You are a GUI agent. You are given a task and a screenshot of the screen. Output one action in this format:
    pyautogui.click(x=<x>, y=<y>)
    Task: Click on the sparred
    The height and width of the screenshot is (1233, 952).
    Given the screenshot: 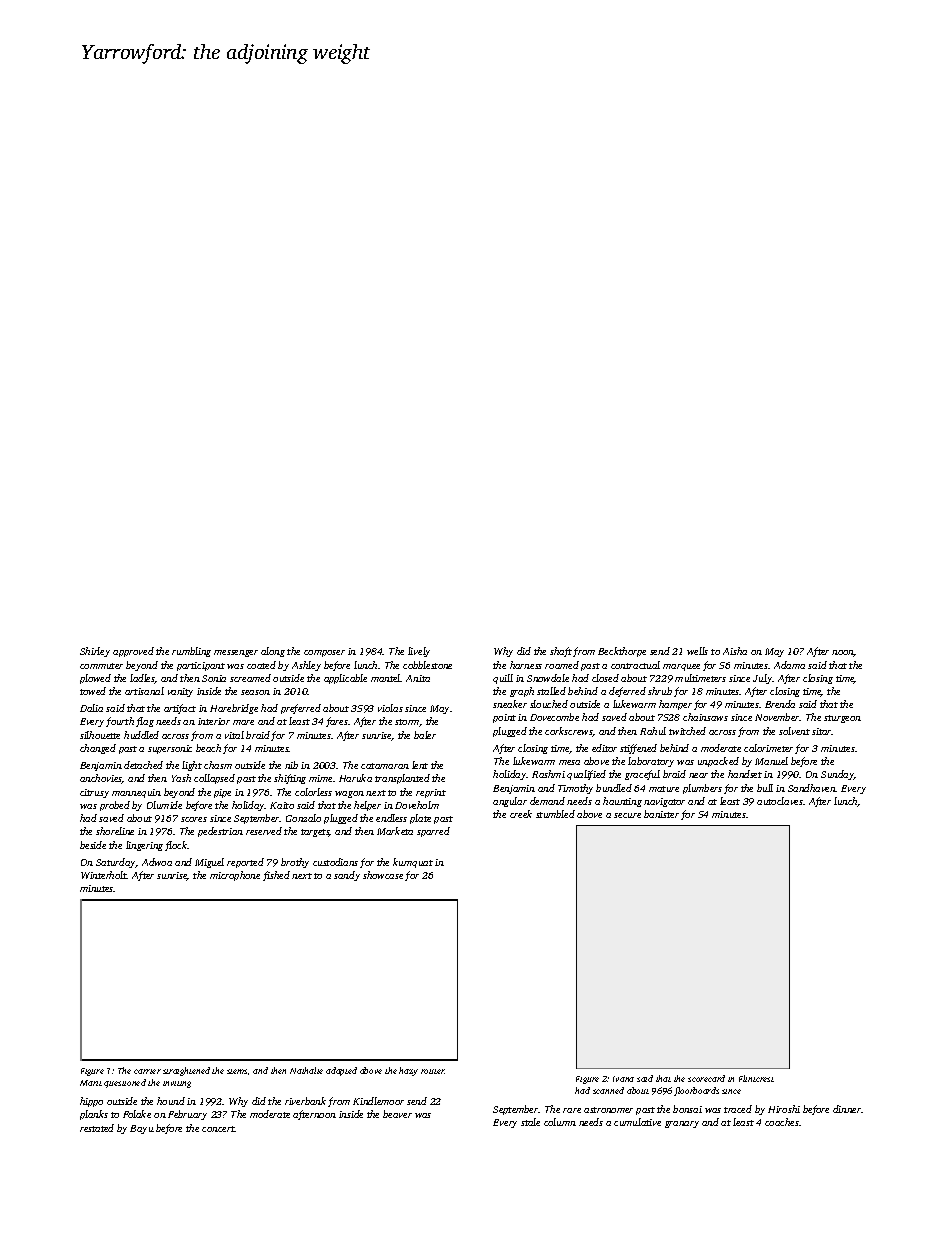 What is the action you would take?
    pyautogui.click(x=433, y=832)
